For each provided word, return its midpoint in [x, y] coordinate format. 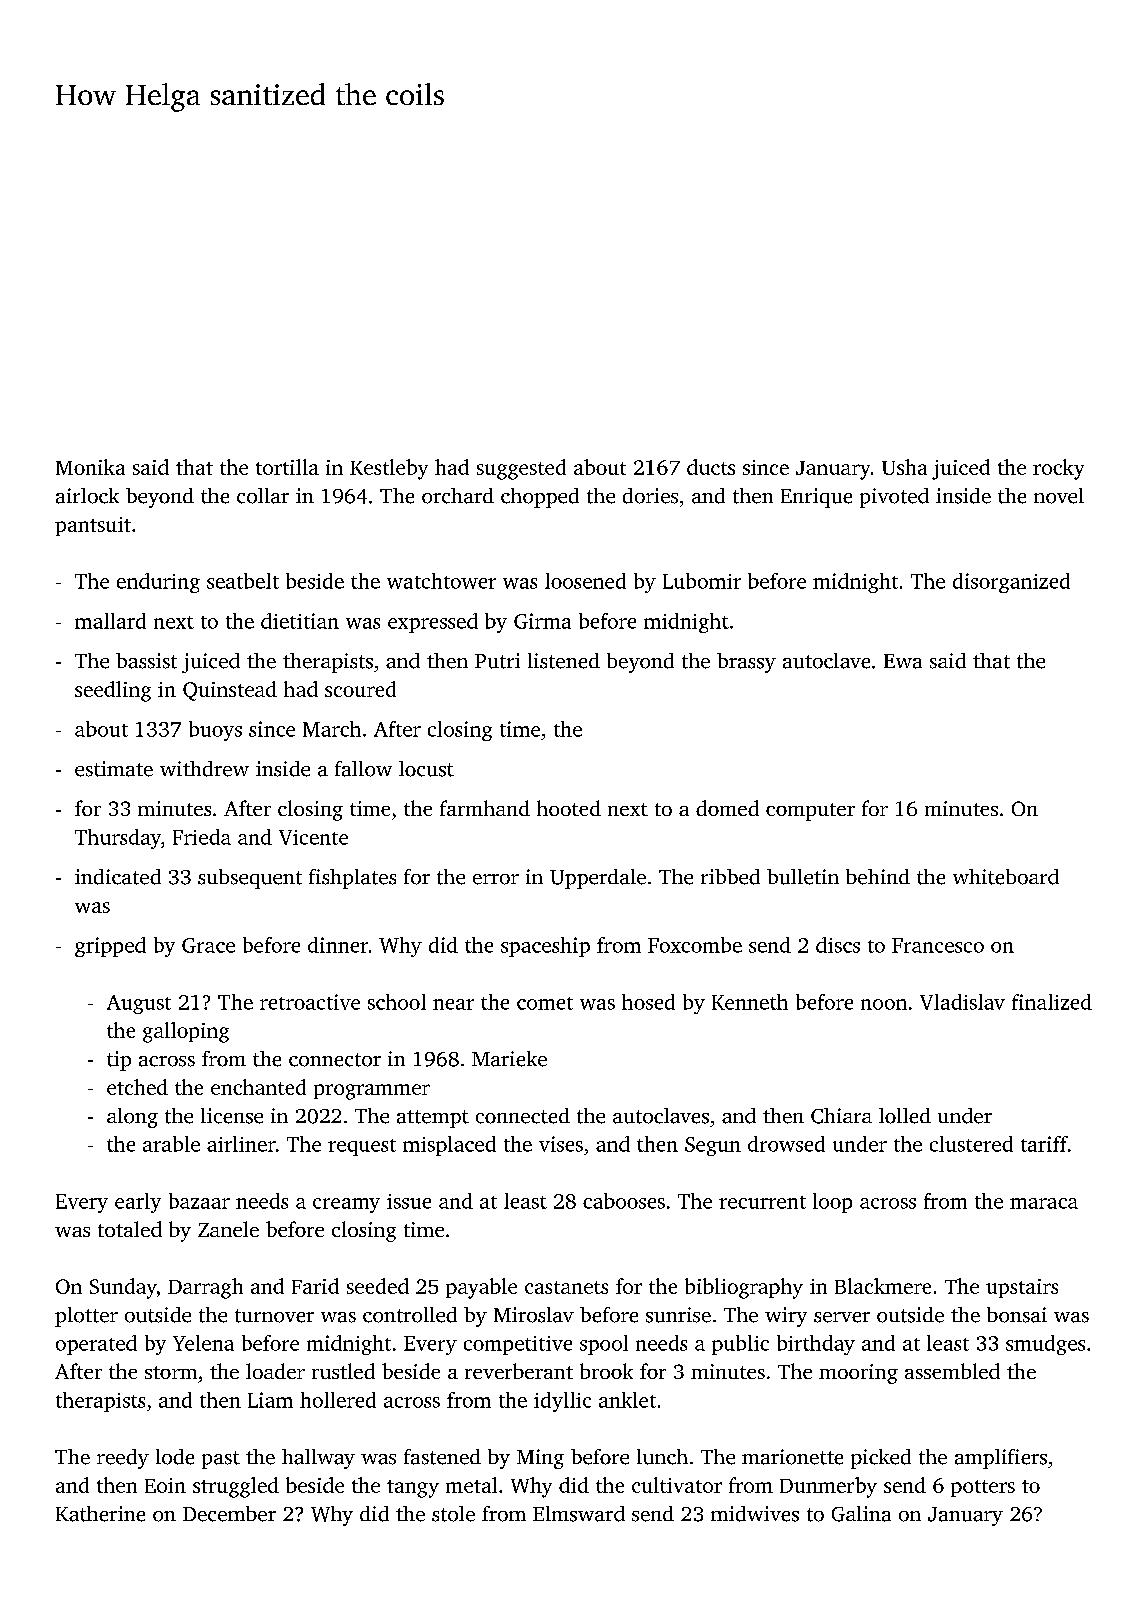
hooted [569, 808]
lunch [662, 1457]
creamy [346, 1205]
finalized [1052, 1002]
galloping [186, 1032]
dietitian [300, 621]
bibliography [744, 1288]
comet [545, 1003]
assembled [952, 1371]
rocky [1058, 469]
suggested [521, 469]
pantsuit [93, 526]
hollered [338, 1400]
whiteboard [1006, 877]
